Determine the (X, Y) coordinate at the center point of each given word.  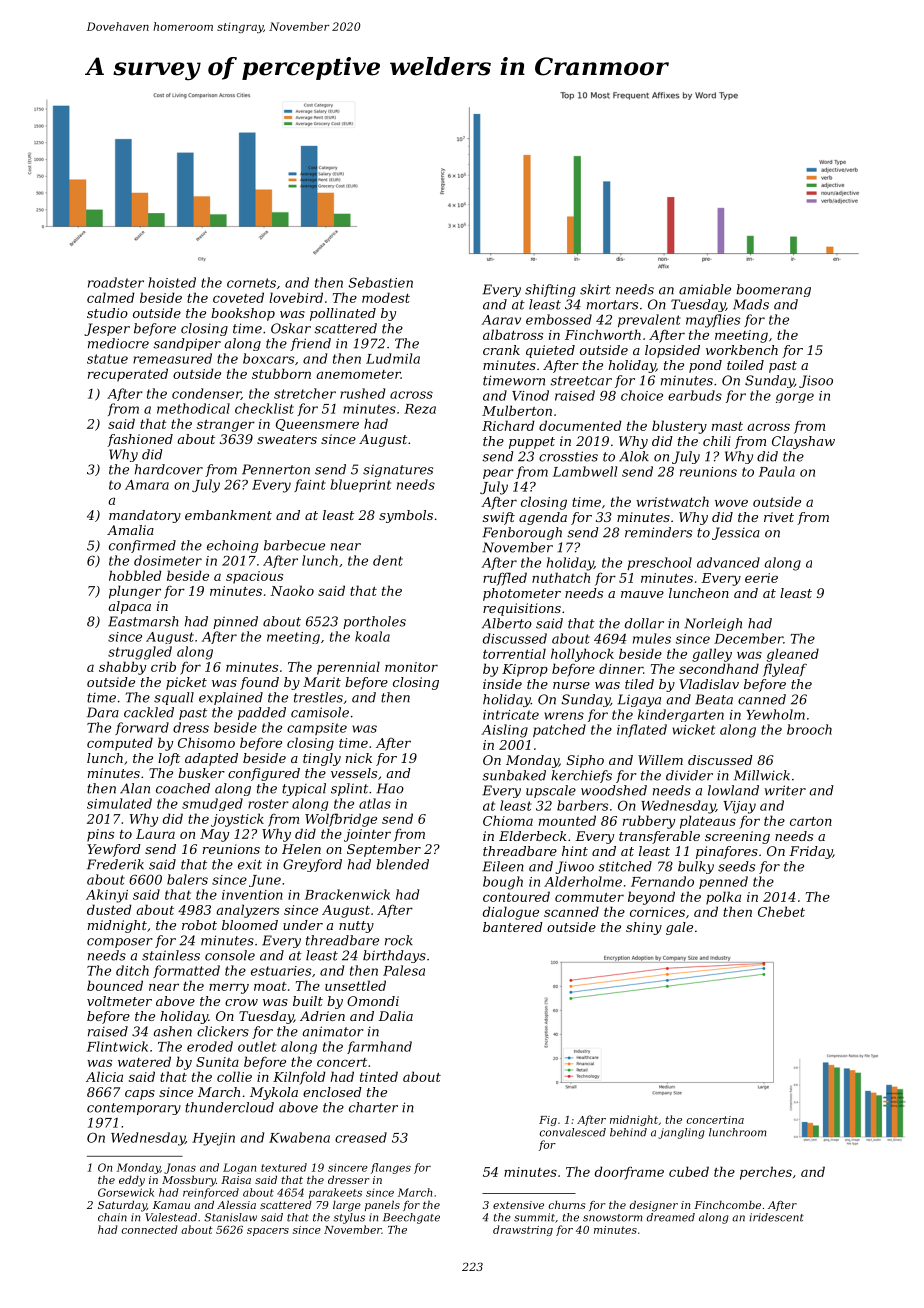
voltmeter (119, 1001)
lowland (733, 790)
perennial (348, 668)
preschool (659, 563)
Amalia (130, 530)
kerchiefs (581, 776)
